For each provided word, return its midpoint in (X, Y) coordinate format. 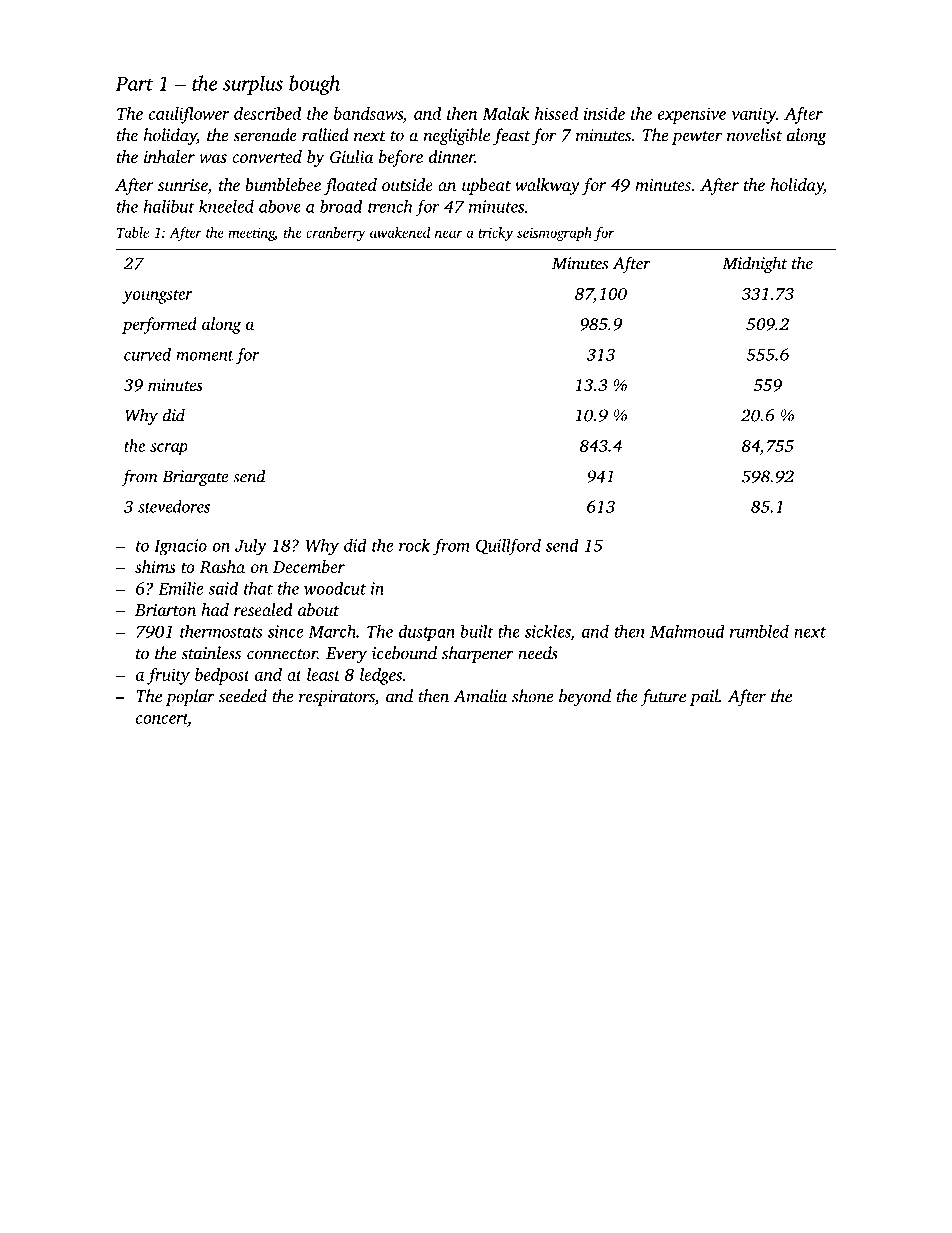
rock (414, 545)
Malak (505, 113)
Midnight (755, 264)
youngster (157, 297)
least (323, 674)
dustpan (427, 633)
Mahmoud (687, 631)
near (449, 234)
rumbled (759, 631)
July (251, 547)
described (267, 113)
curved (147, 354)
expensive (692, 115)
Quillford (508, 547)
